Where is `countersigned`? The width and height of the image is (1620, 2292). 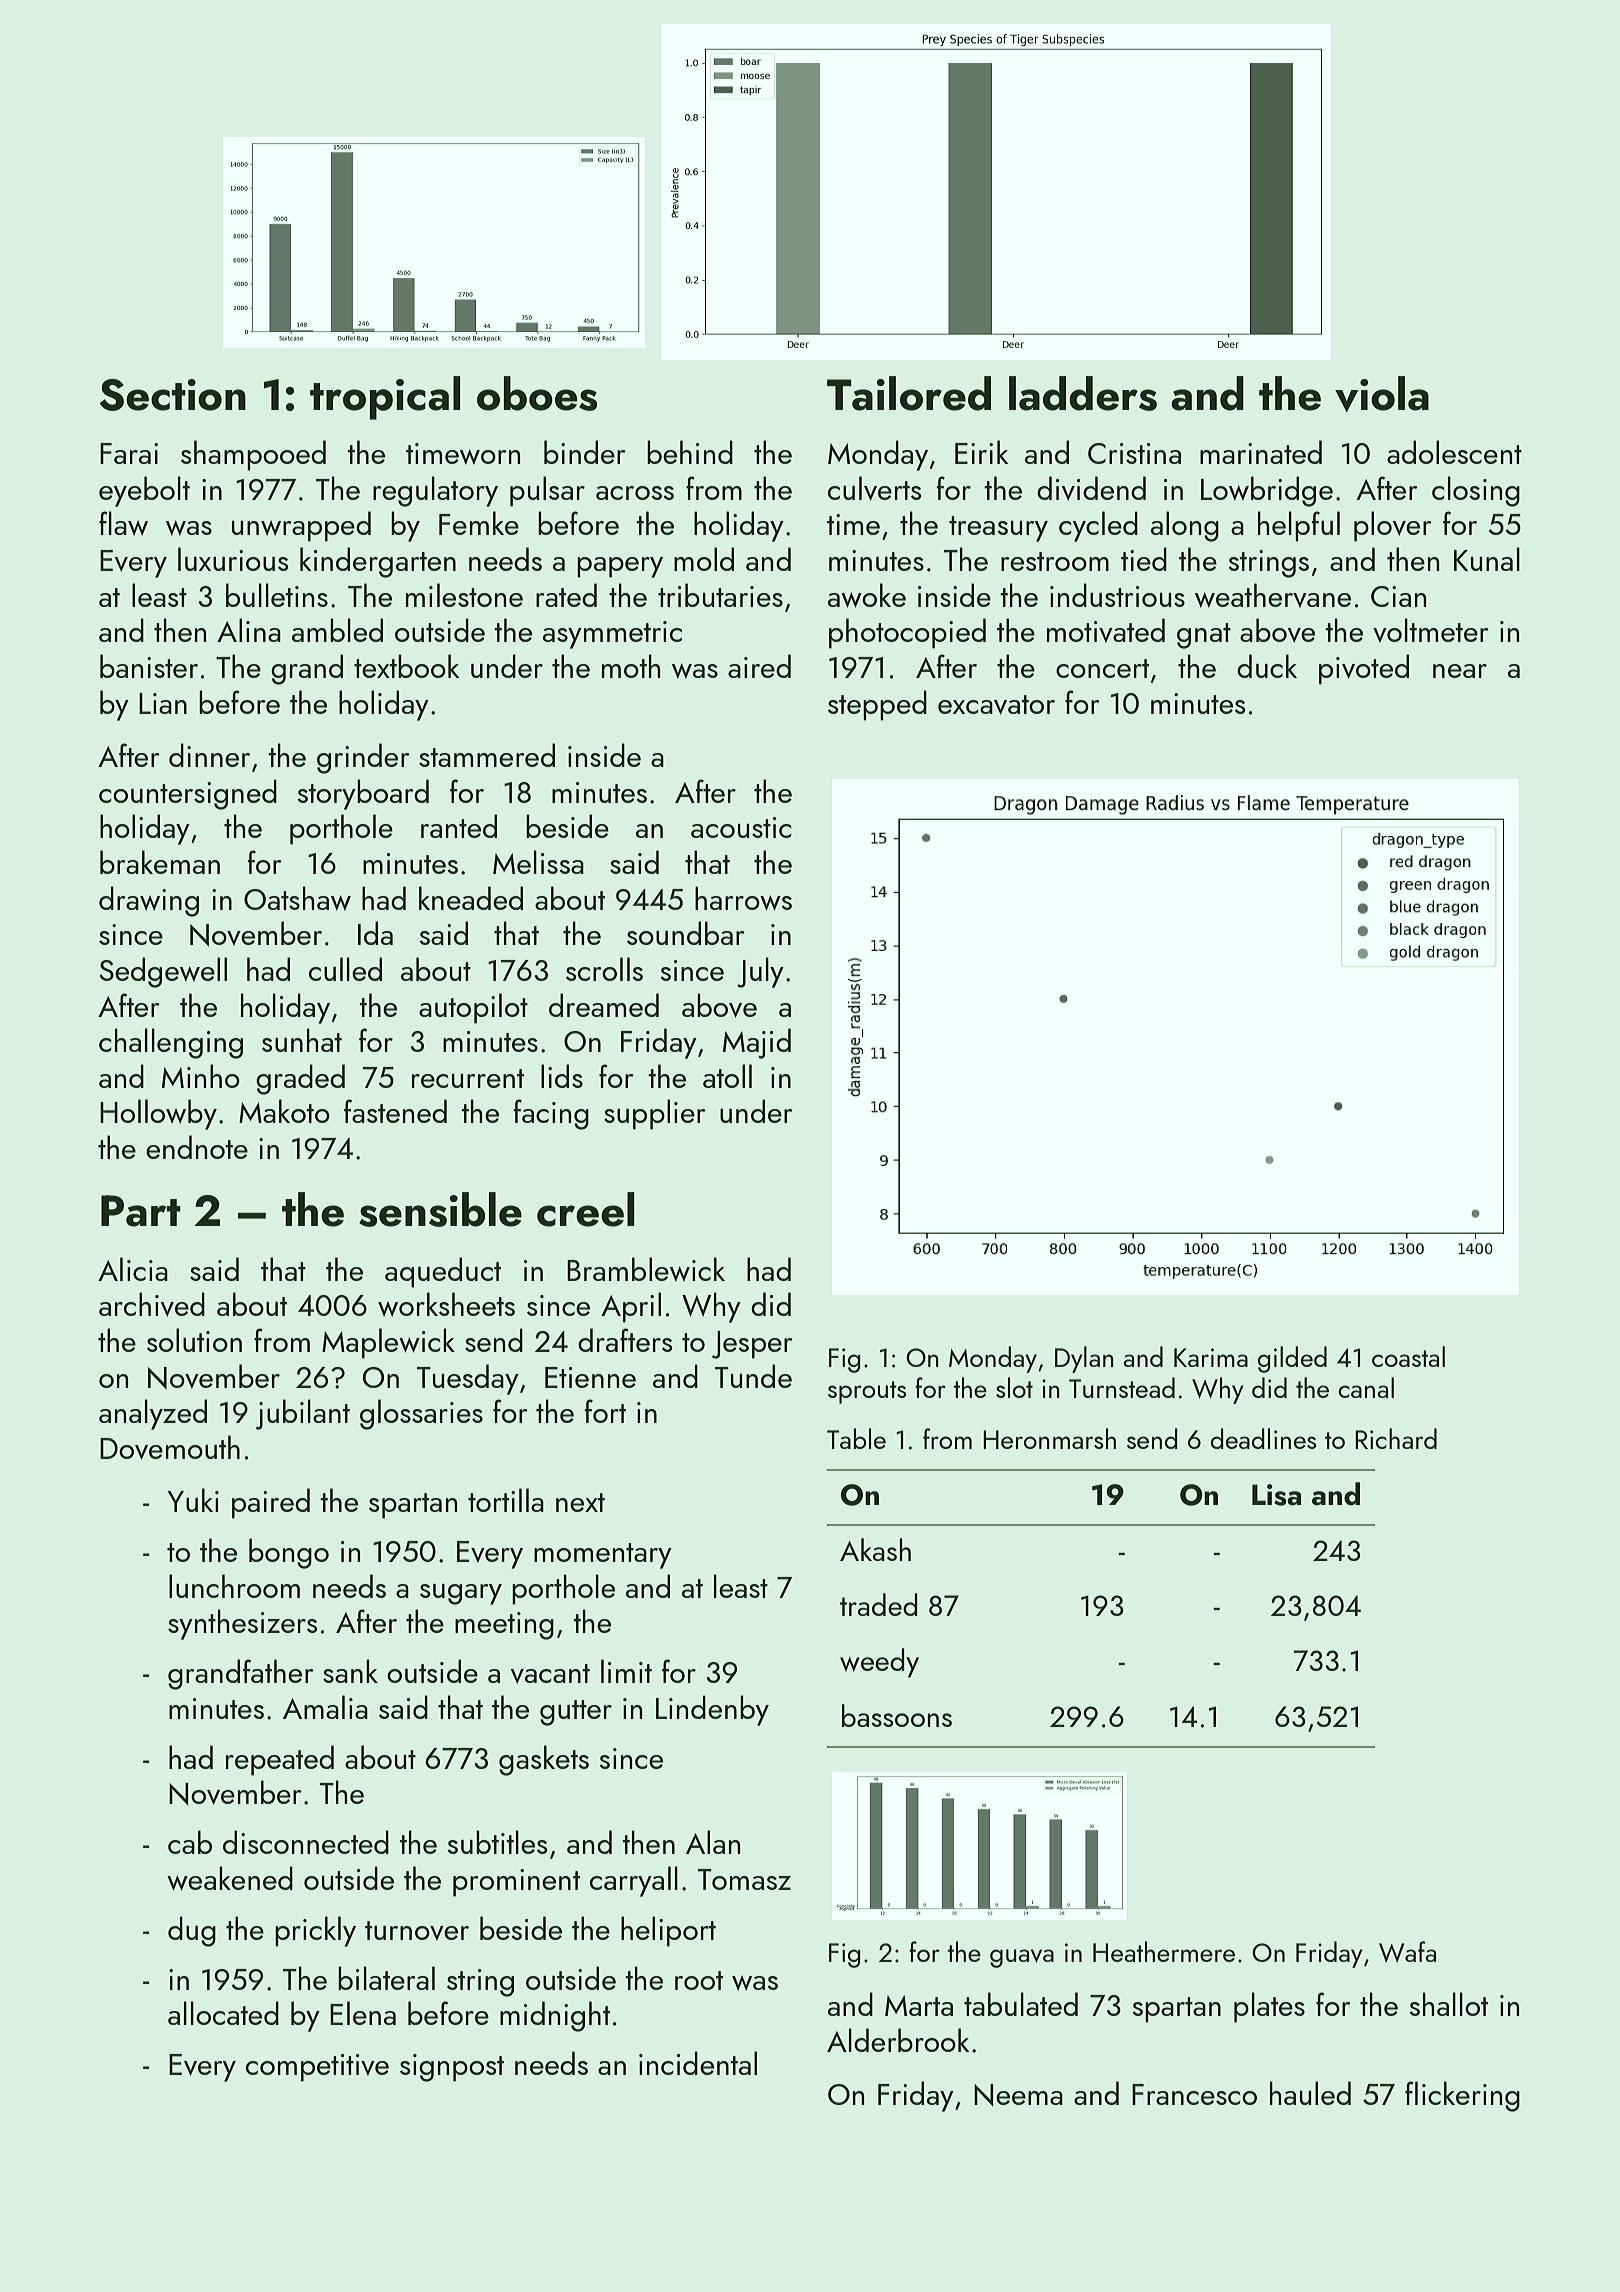 countersigned is located at coordinates (188, 794).
